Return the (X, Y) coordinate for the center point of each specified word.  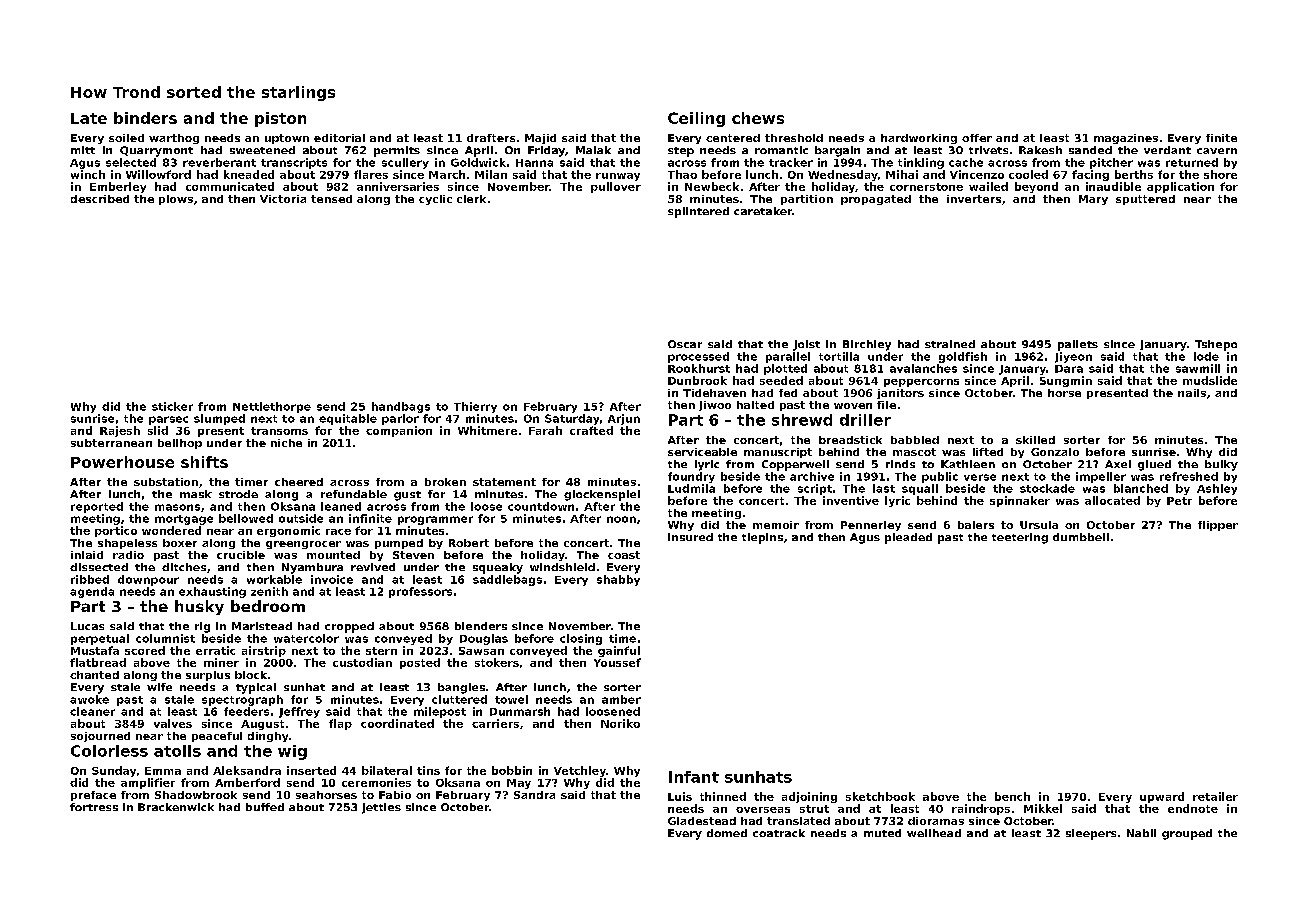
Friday (546, 151)
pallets (1078, 345)
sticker (172, 406)
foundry (691, 477)
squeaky (498, 568)
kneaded (249, 174)
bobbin (512, 770)
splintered (698, 212)
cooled (1028, 174)
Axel (1118, 464)
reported (97, 507)
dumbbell (1081, 537)
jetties (381, 808)
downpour (148, 580)
